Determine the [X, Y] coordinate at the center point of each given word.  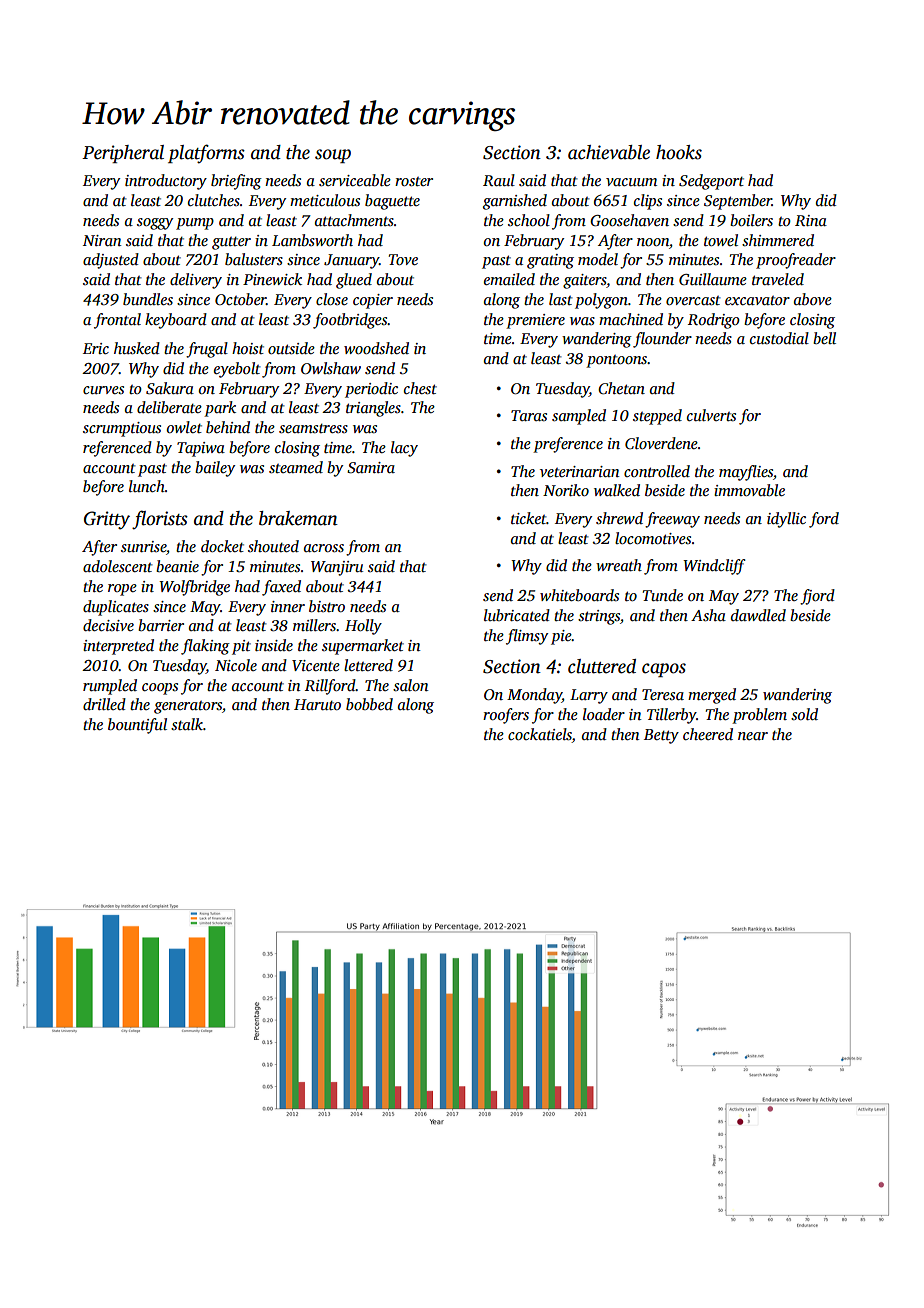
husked [137, 348]
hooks [679, 152]
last [561, 299]
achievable [609, 152]
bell [824, 338]
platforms [206, 154]
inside [274, 645]
